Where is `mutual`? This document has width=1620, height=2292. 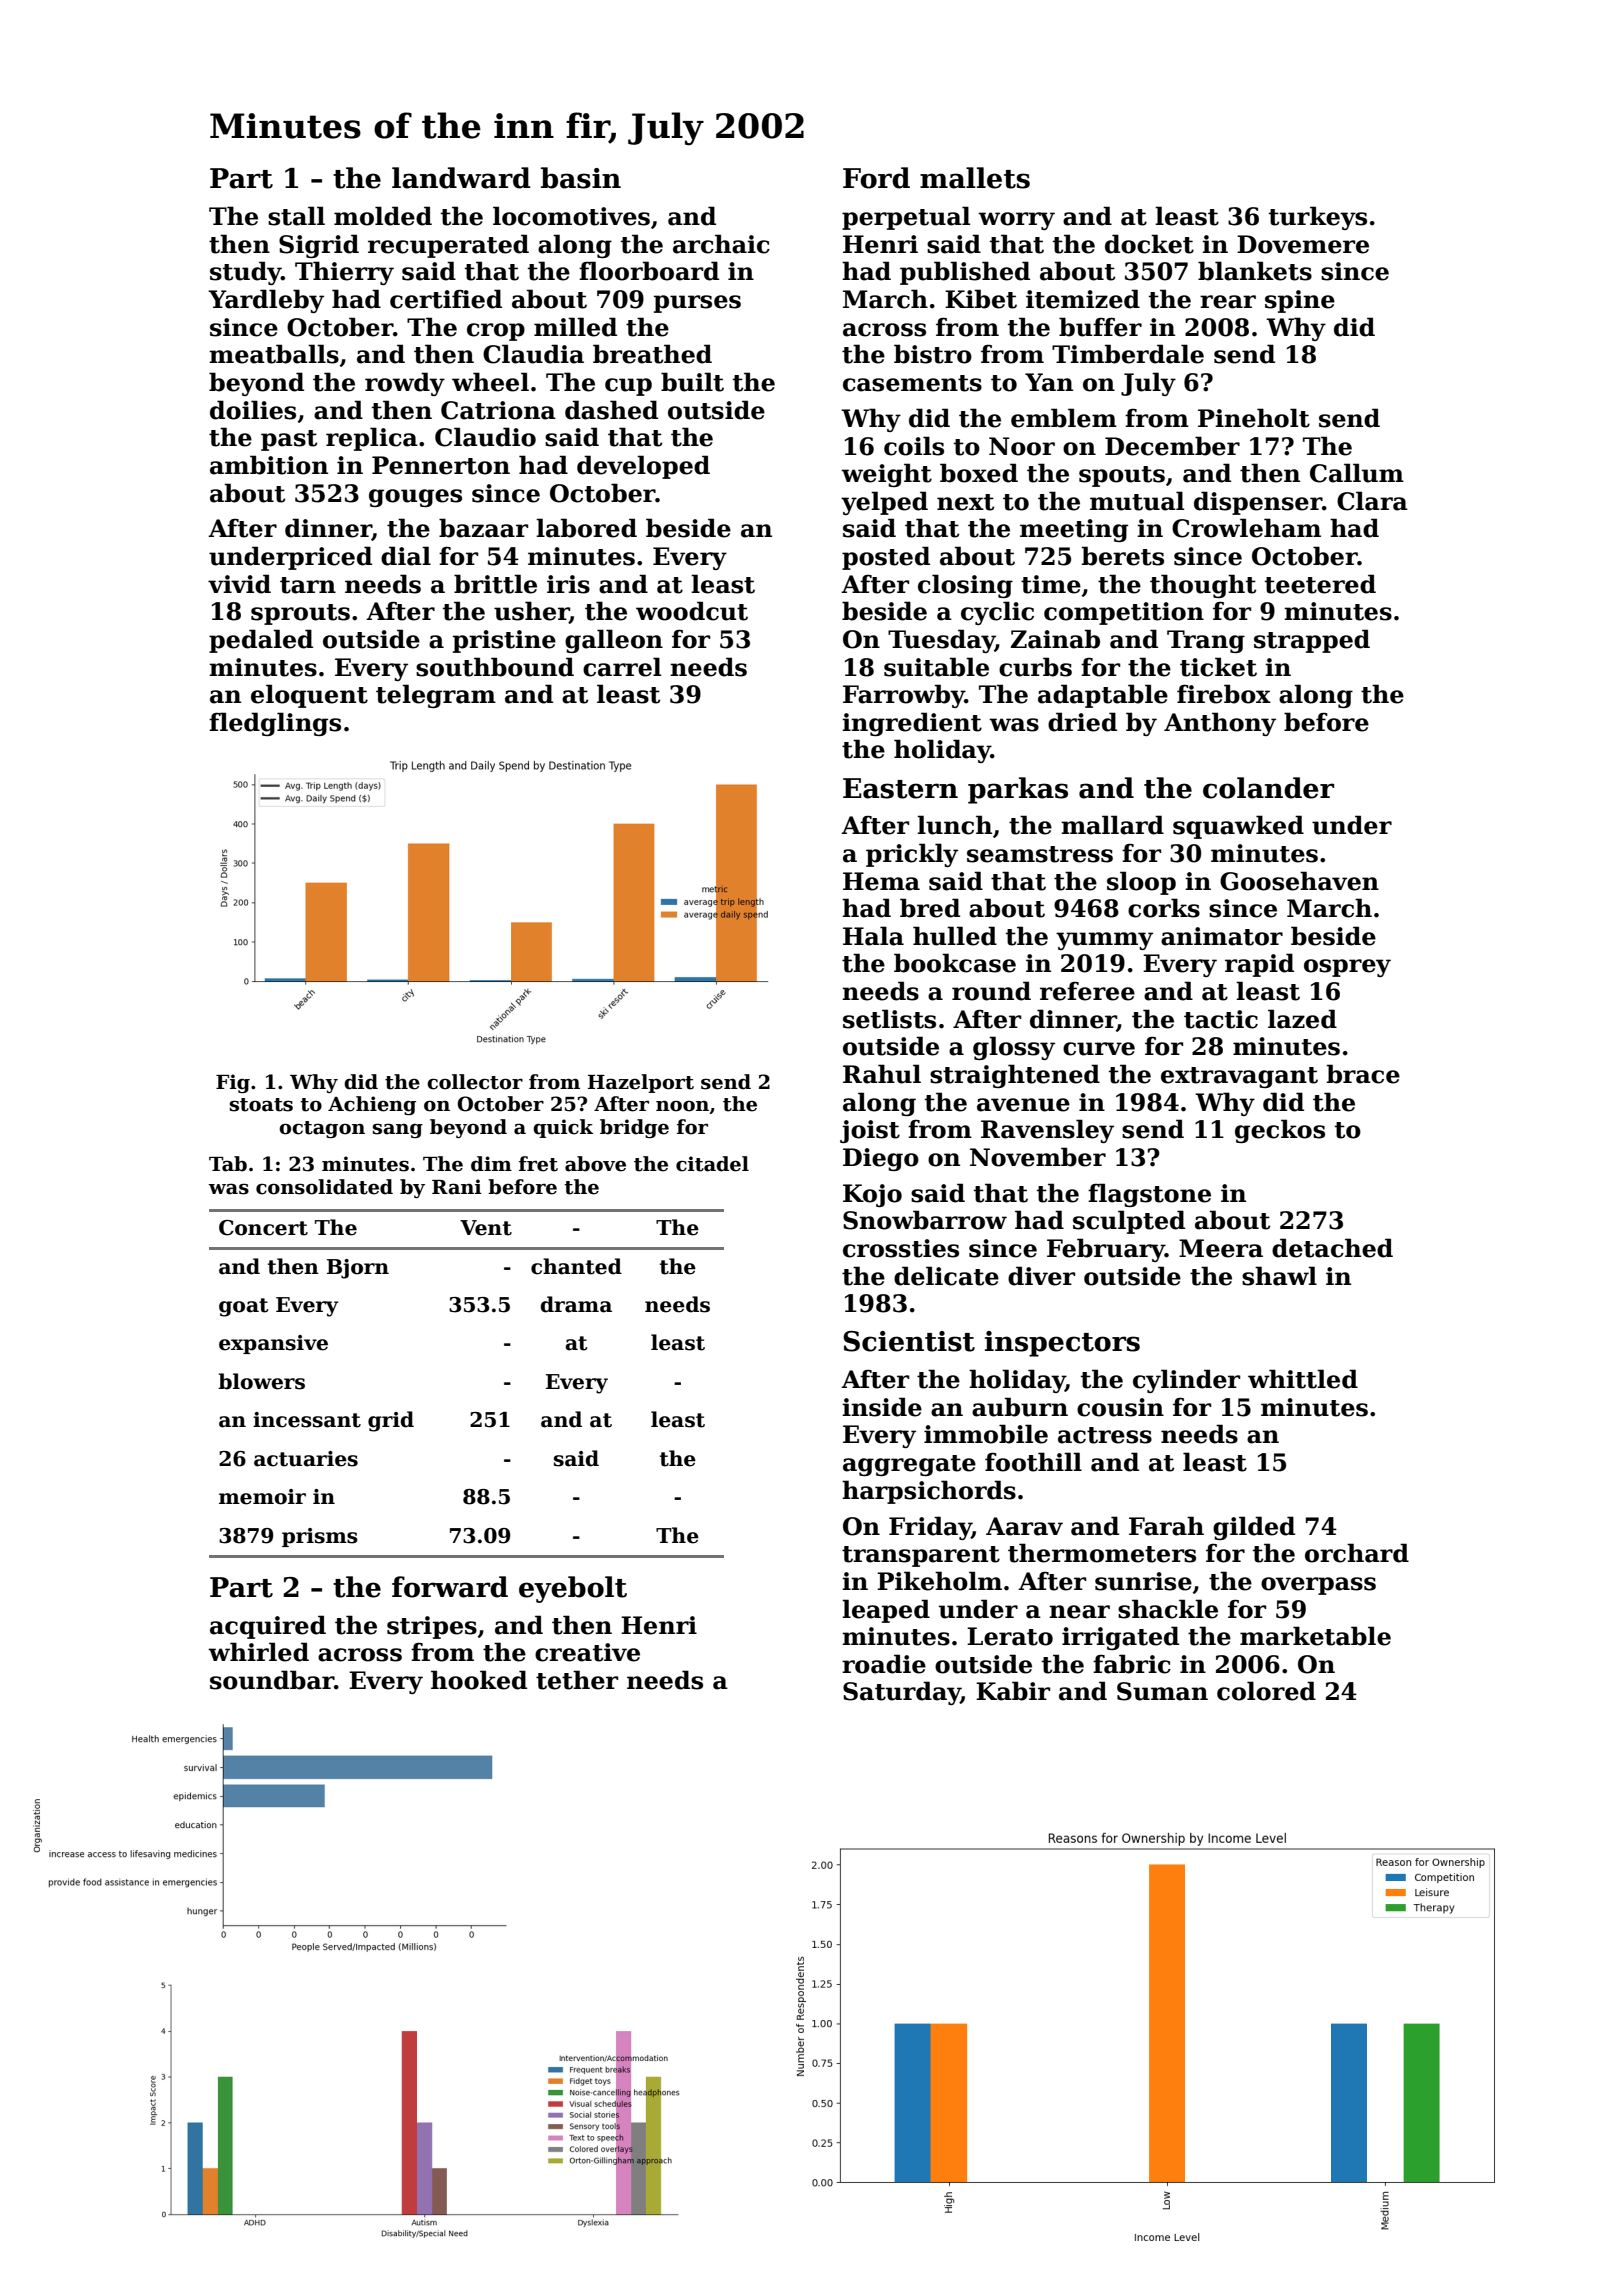
mutual is located at coordinates (1137, 501).
